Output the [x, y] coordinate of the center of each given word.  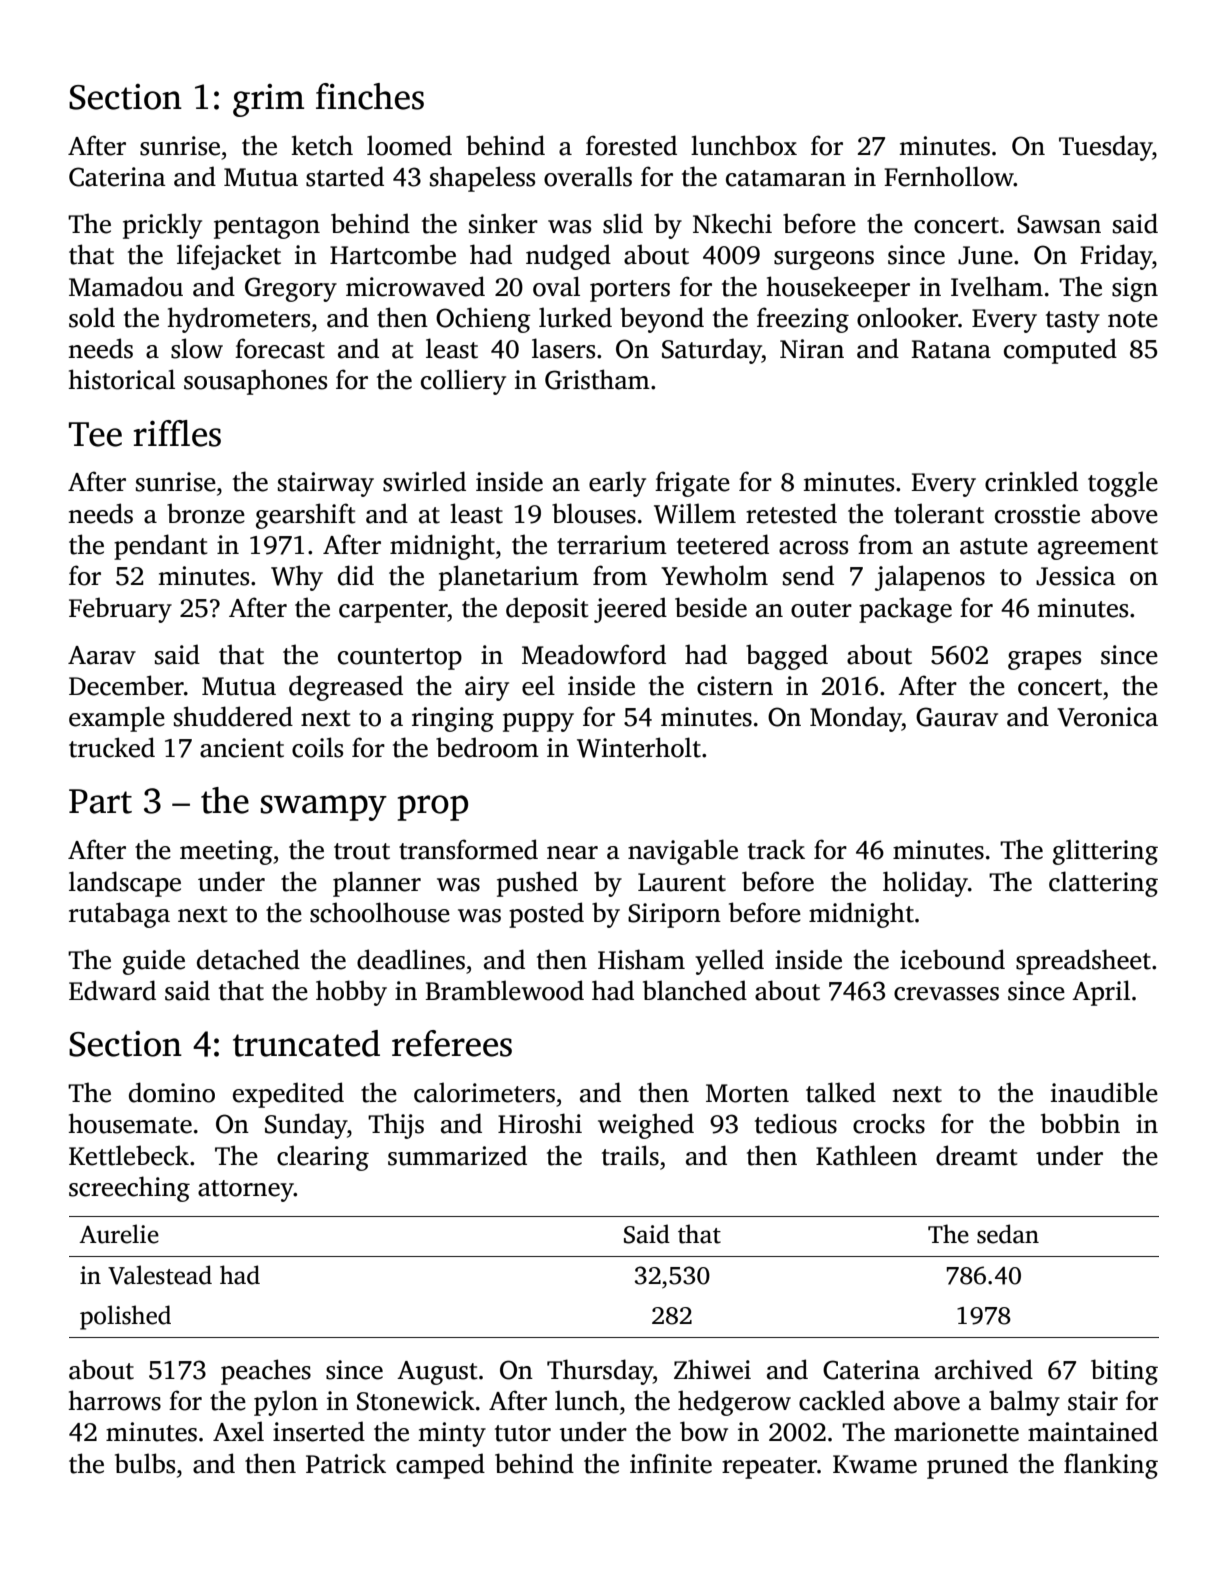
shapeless [482, 179]
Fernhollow [949, 176]
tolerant [939, 513]
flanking [1111, 1466]
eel [538, 685]
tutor [523, 1433]
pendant [160, 547]
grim [268, 100]
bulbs [145, 1463]
